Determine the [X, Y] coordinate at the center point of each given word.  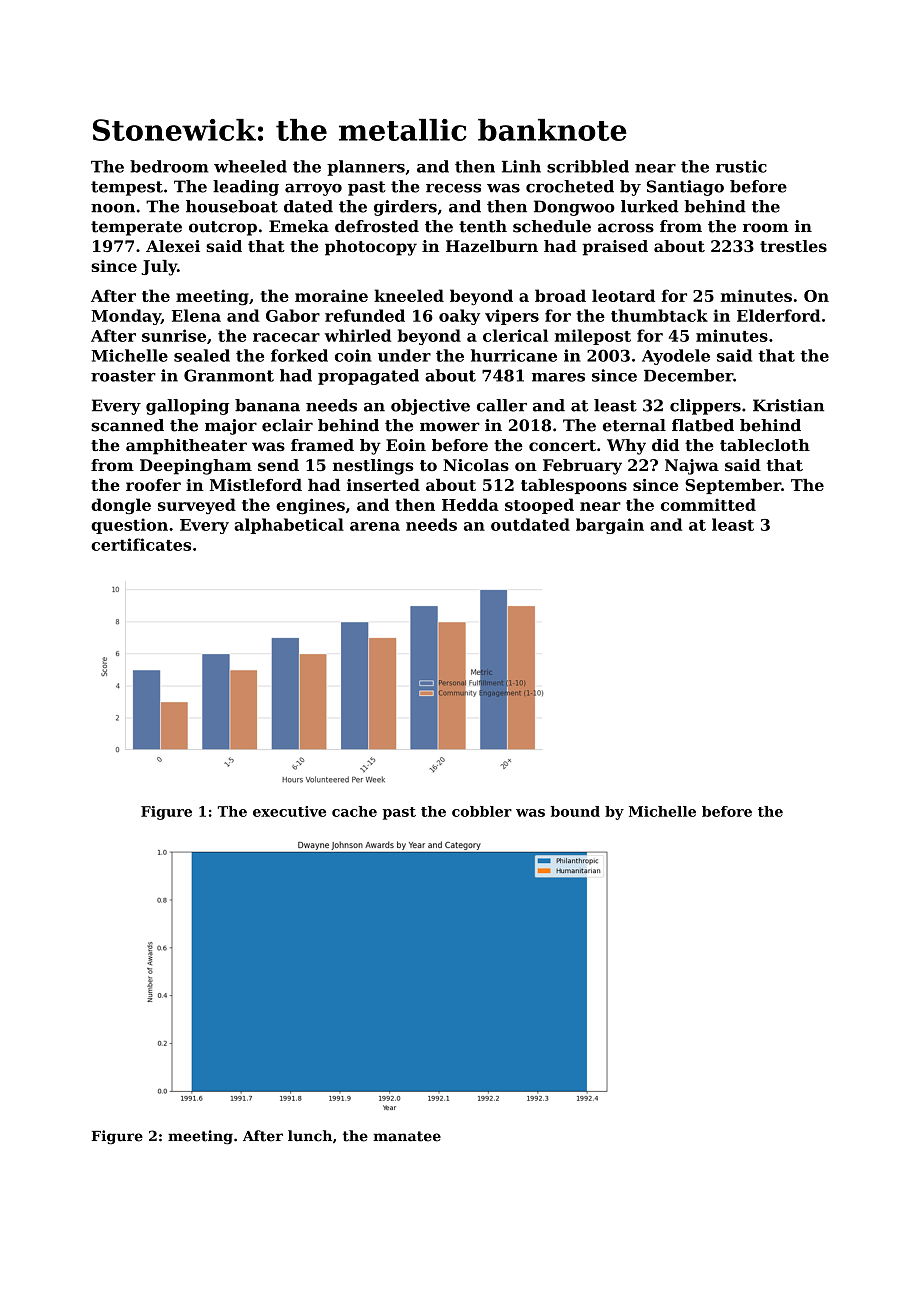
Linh [521, 166]
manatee [407, 1136]
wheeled [250, 166]
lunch [310, 1136]
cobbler [482, 811]
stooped [539, 506]
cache [354, 811]
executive [289, 811]
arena [375, 526]
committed [708, 504]
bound [575, 811]
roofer [153, 485]
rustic [741, 166]
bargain [610, 526]
